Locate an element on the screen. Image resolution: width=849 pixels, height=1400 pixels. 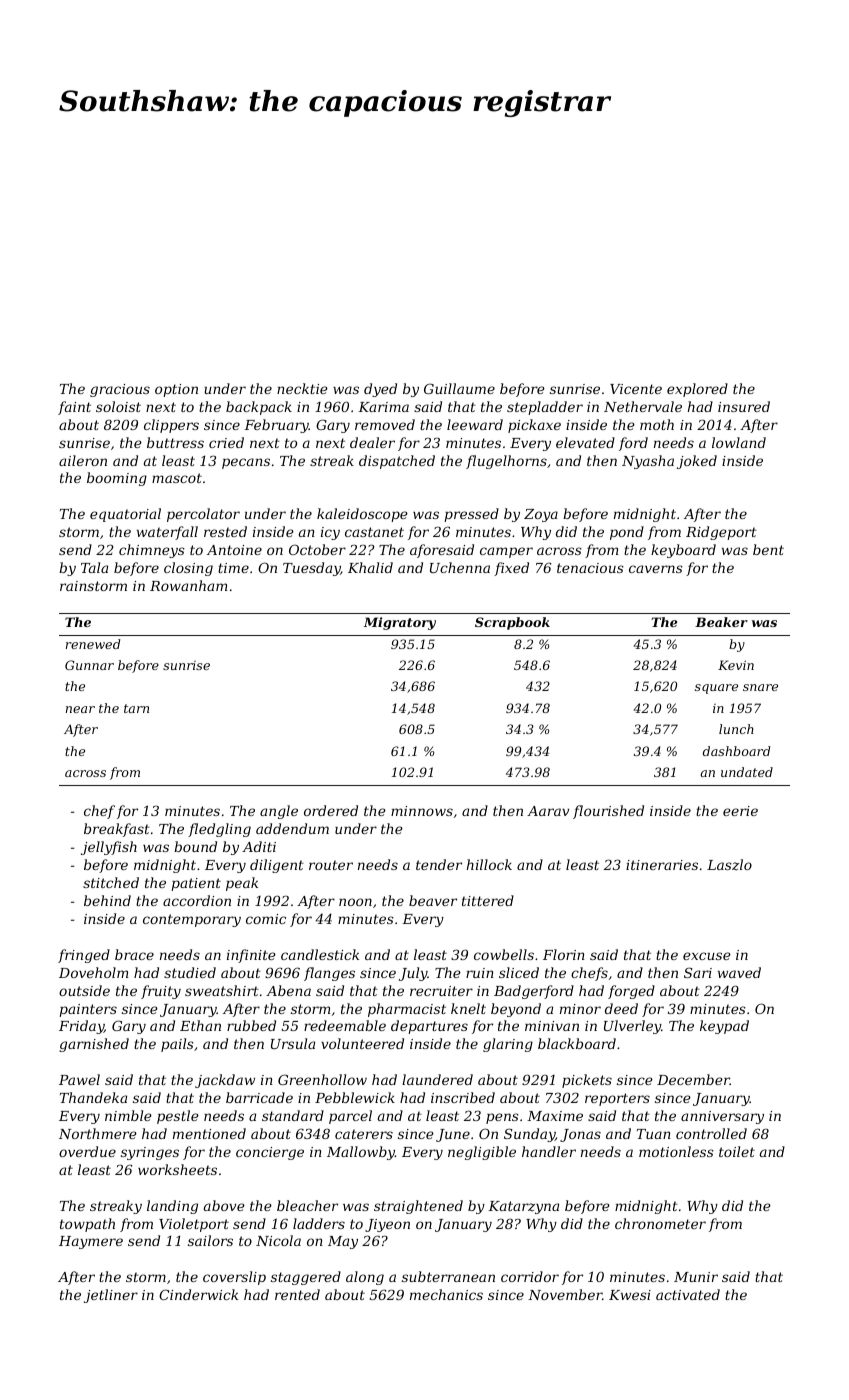
hillock is located at coordinates (489, 864).
